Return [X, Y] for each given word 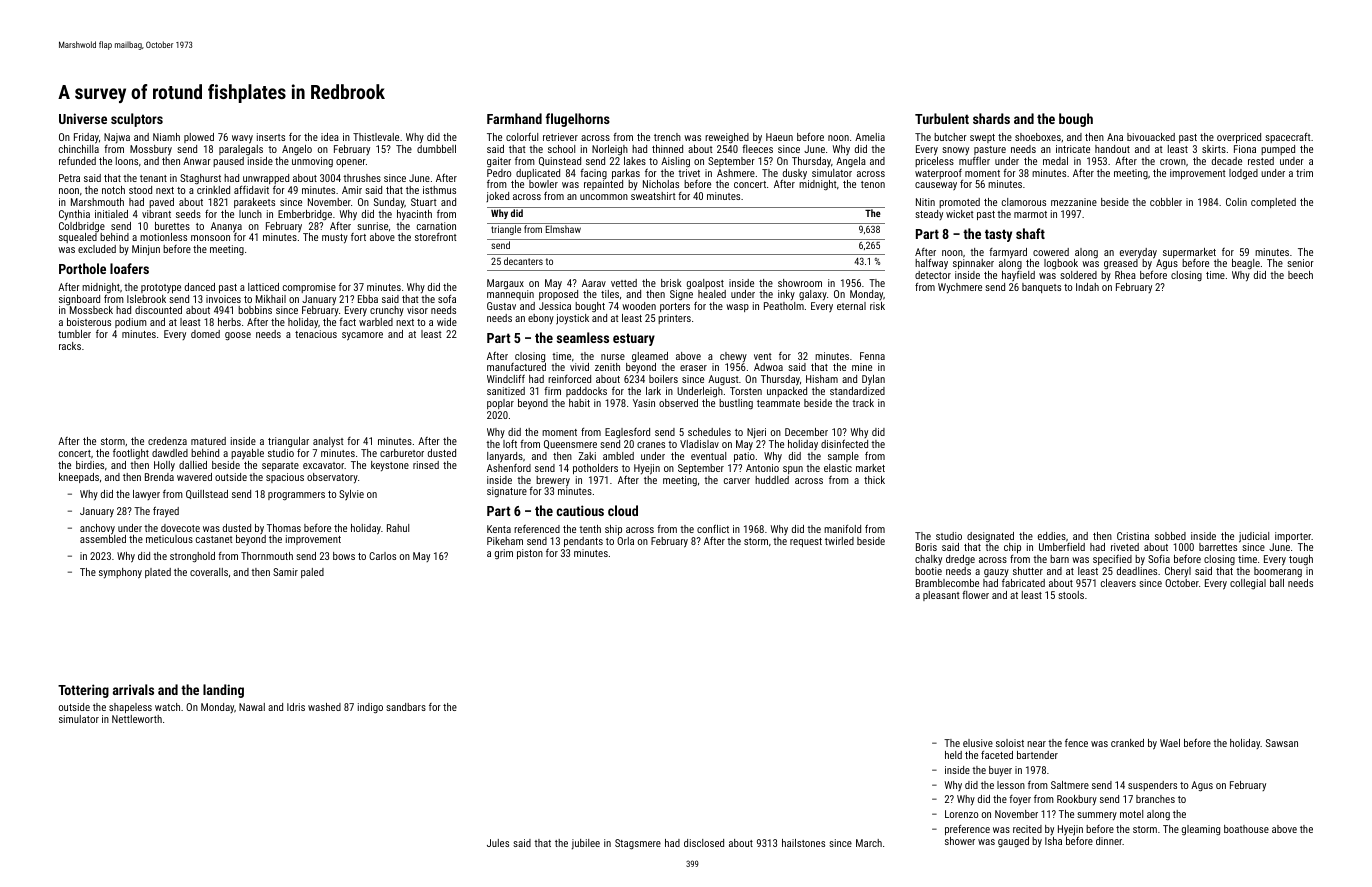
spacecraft [1287, 138]
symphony [120, 573]
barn [1059, 559]
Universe [83, 118]
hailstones [803, 843]
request [806, 542]
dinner [1109, 841]
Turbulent [942, 118]
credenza [167, 441]
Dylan [873, 380]
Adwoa [768, 367]
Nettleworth [137, 719]
